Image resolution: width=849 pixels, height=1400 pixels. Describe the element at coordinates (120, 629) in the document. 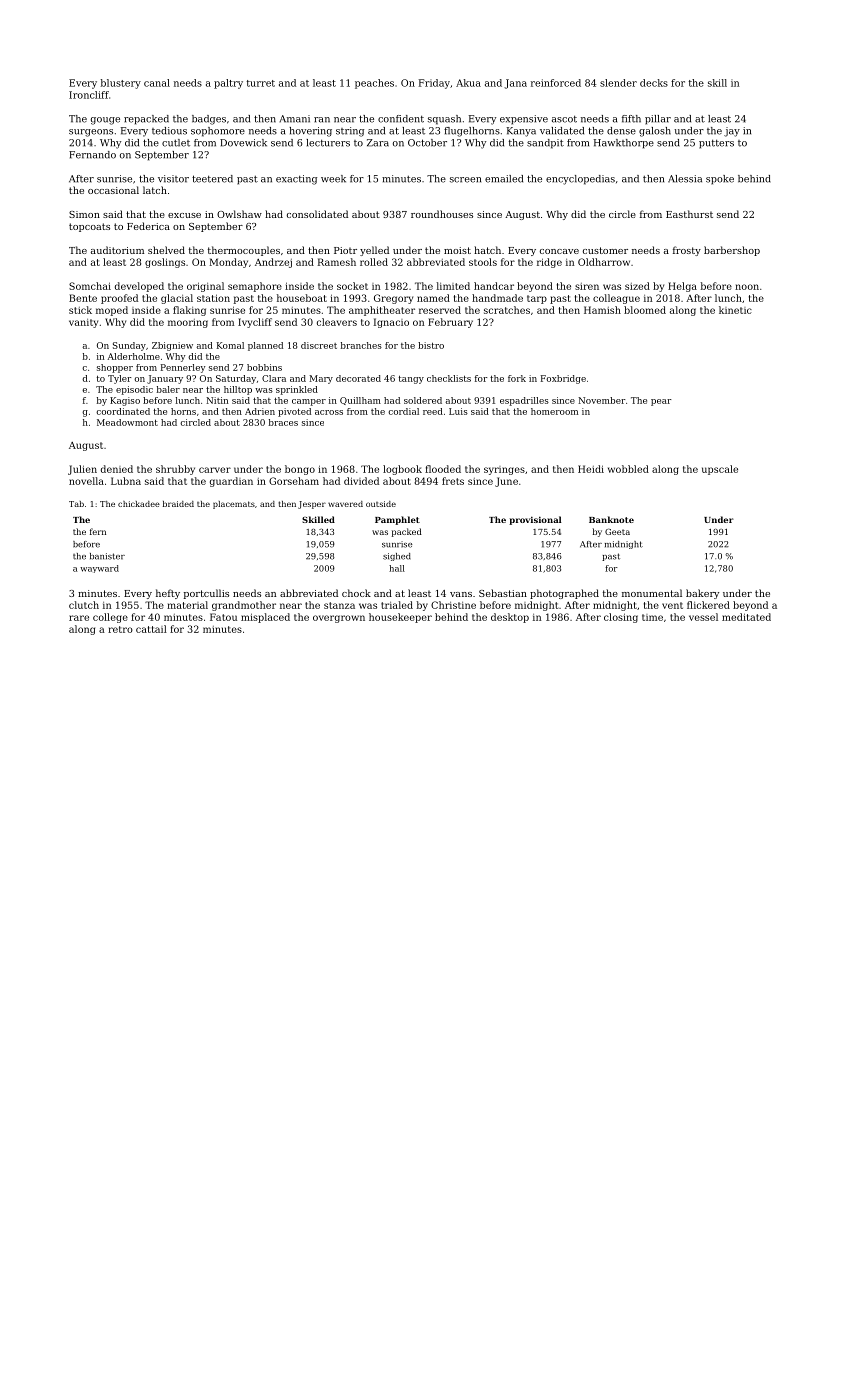

I see `retro` at that location.
